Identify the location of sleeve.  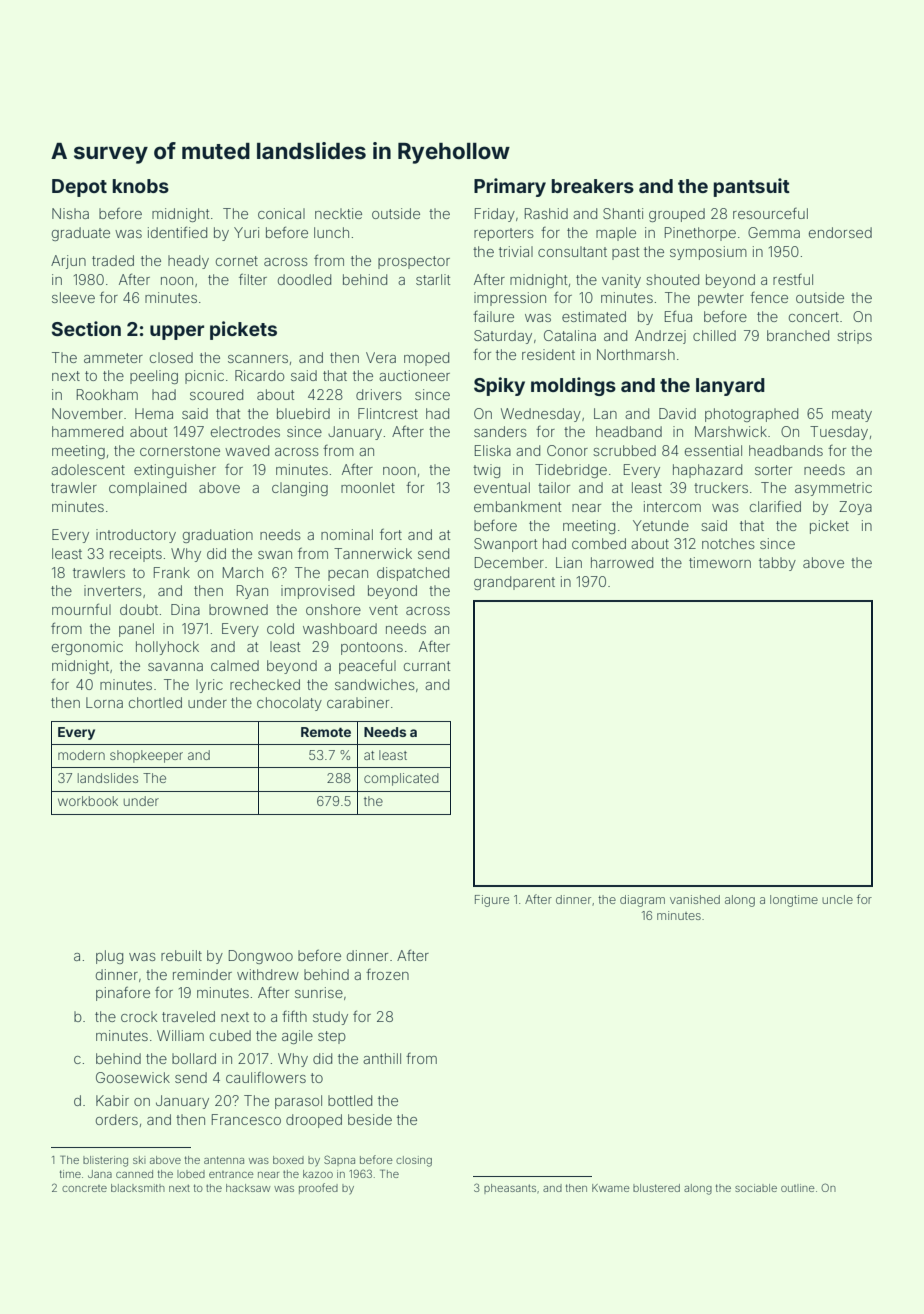
(73, 297).
